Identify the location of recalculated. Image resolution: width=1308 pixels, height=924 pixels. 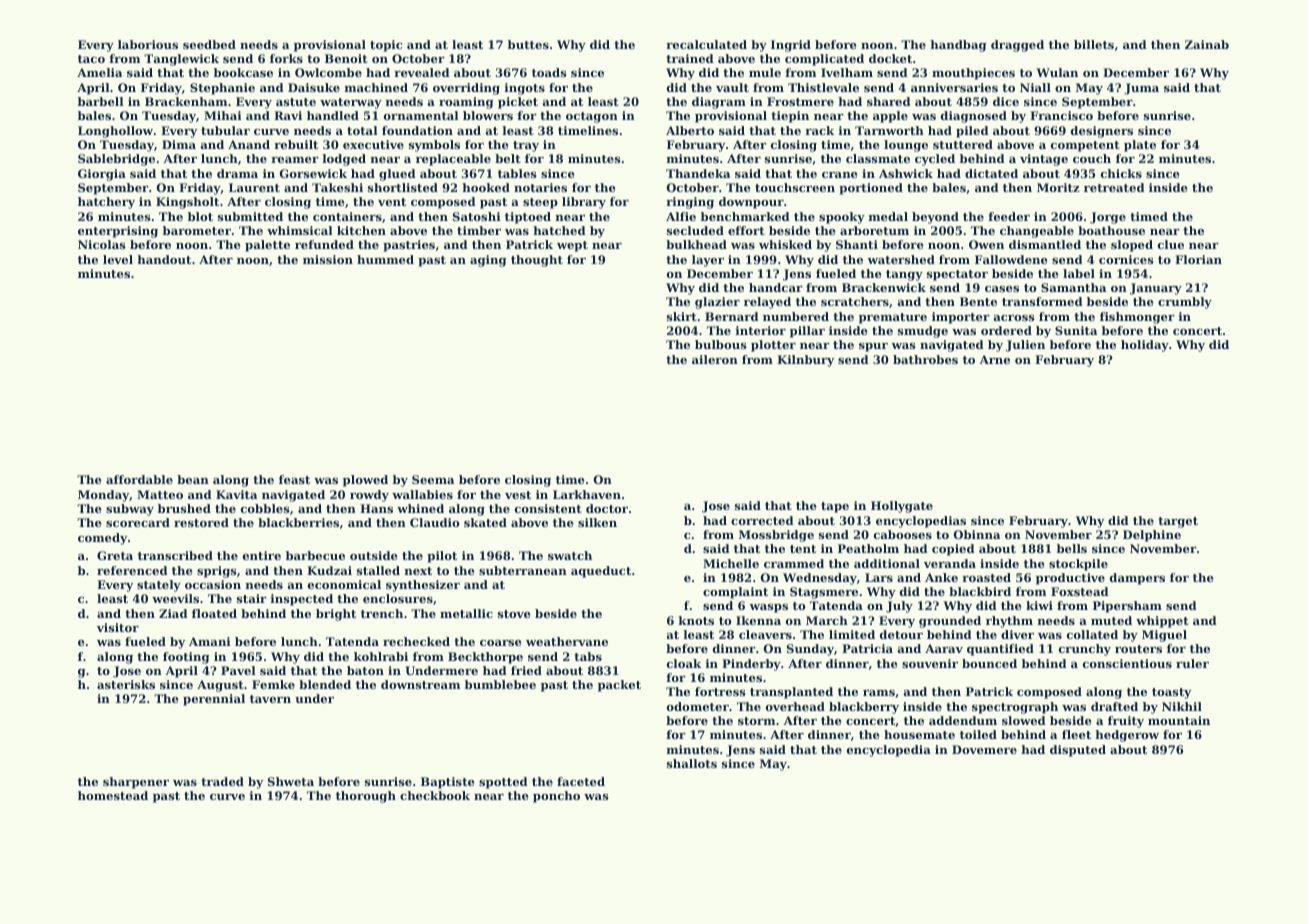
(706, 44).
